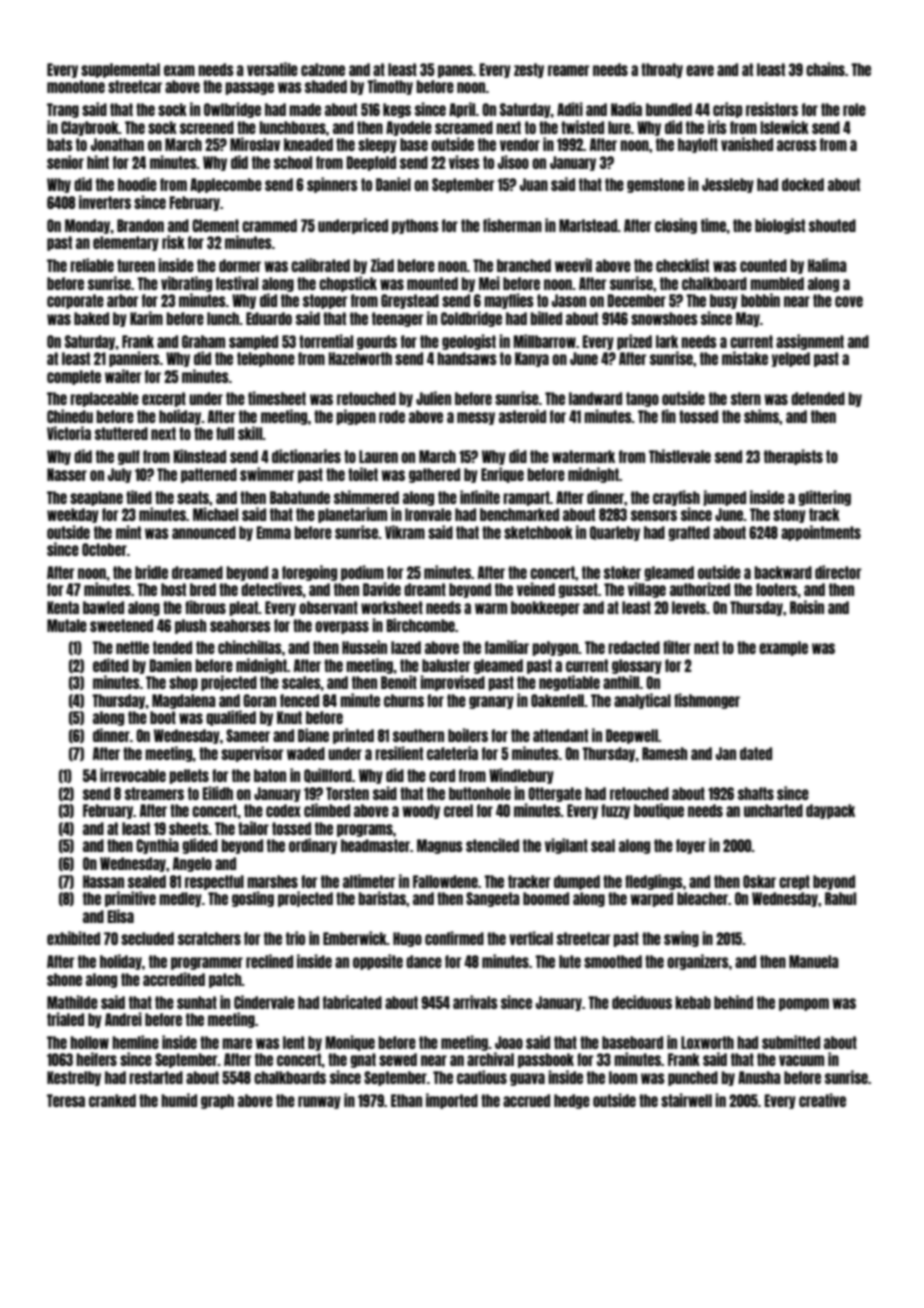 The image size is (924, 1308). I want to click on eave, so click(700, 70).
